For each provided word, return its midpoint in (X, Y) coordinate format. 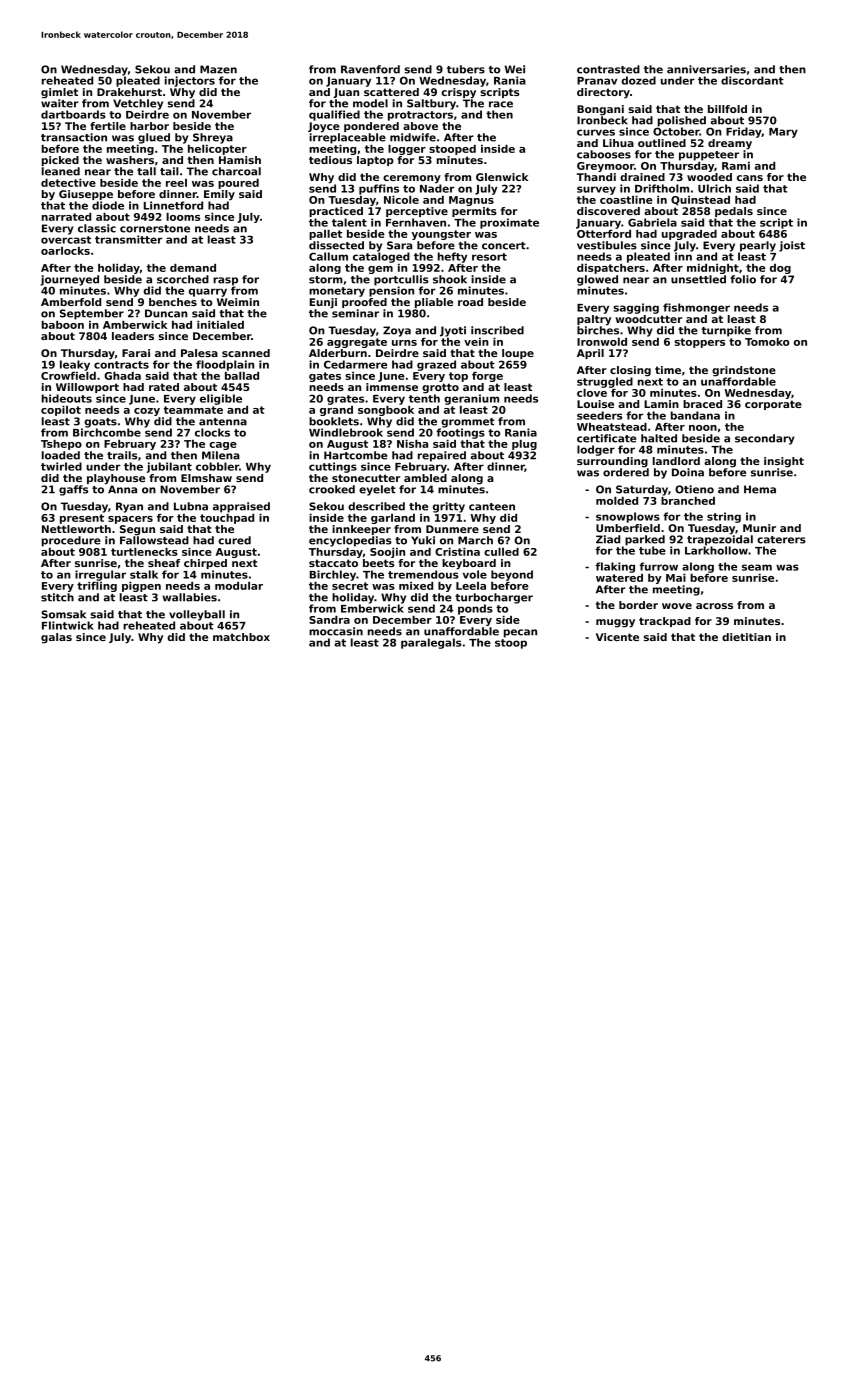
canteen (492, 507)
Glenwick (502, 177)
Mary (783, 133)
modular (239, 586)
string (724, 517)
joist (792, 246)
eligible (221, 399)
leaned (61, 171)
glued (154, 138)
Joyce (324, 127)
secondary (764, 439)
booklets (334, 421)
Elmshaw (206, 478)
